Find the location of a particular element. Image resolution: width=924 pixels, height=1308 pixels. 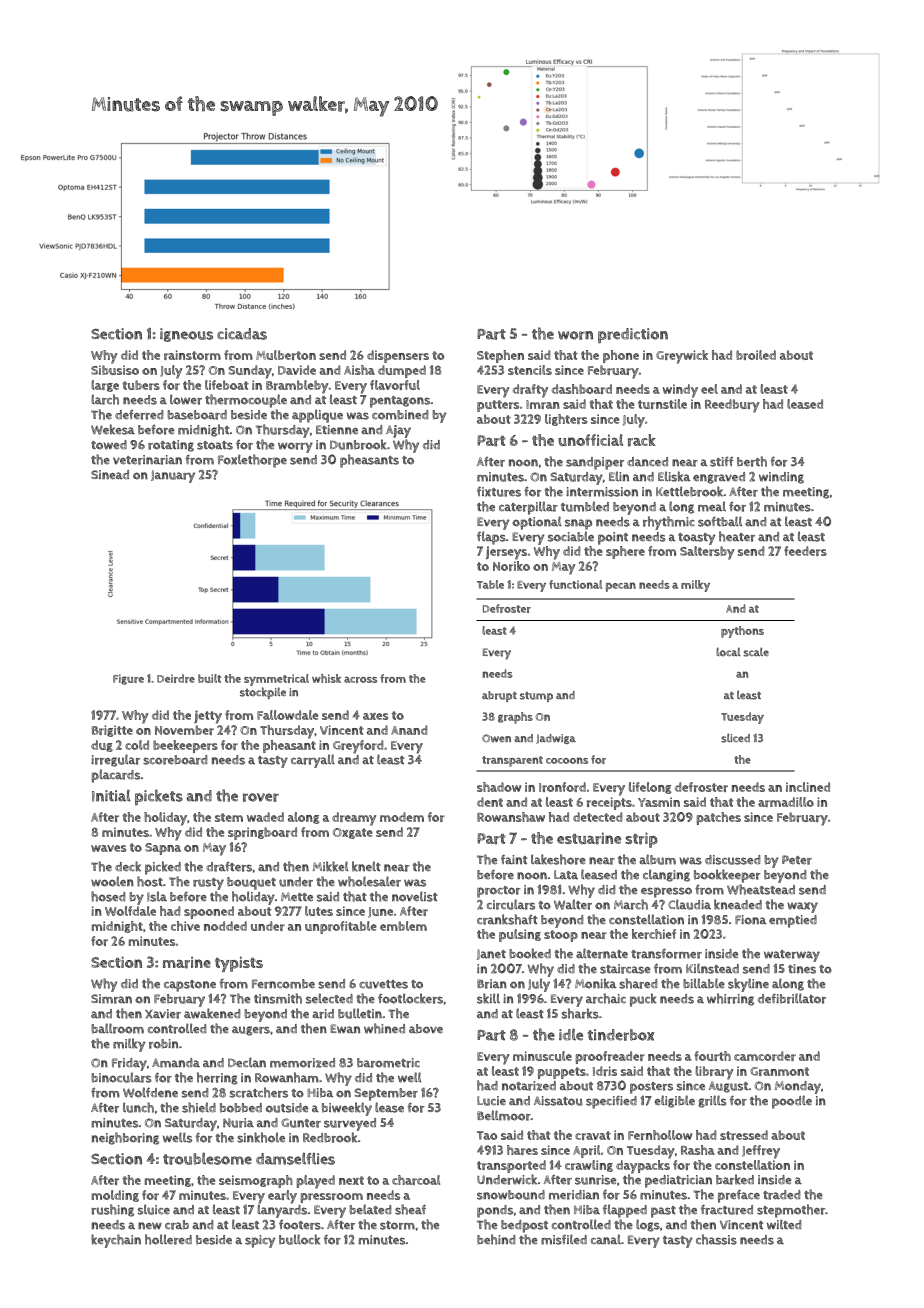

carryall is located at coordinates (313, 761).
